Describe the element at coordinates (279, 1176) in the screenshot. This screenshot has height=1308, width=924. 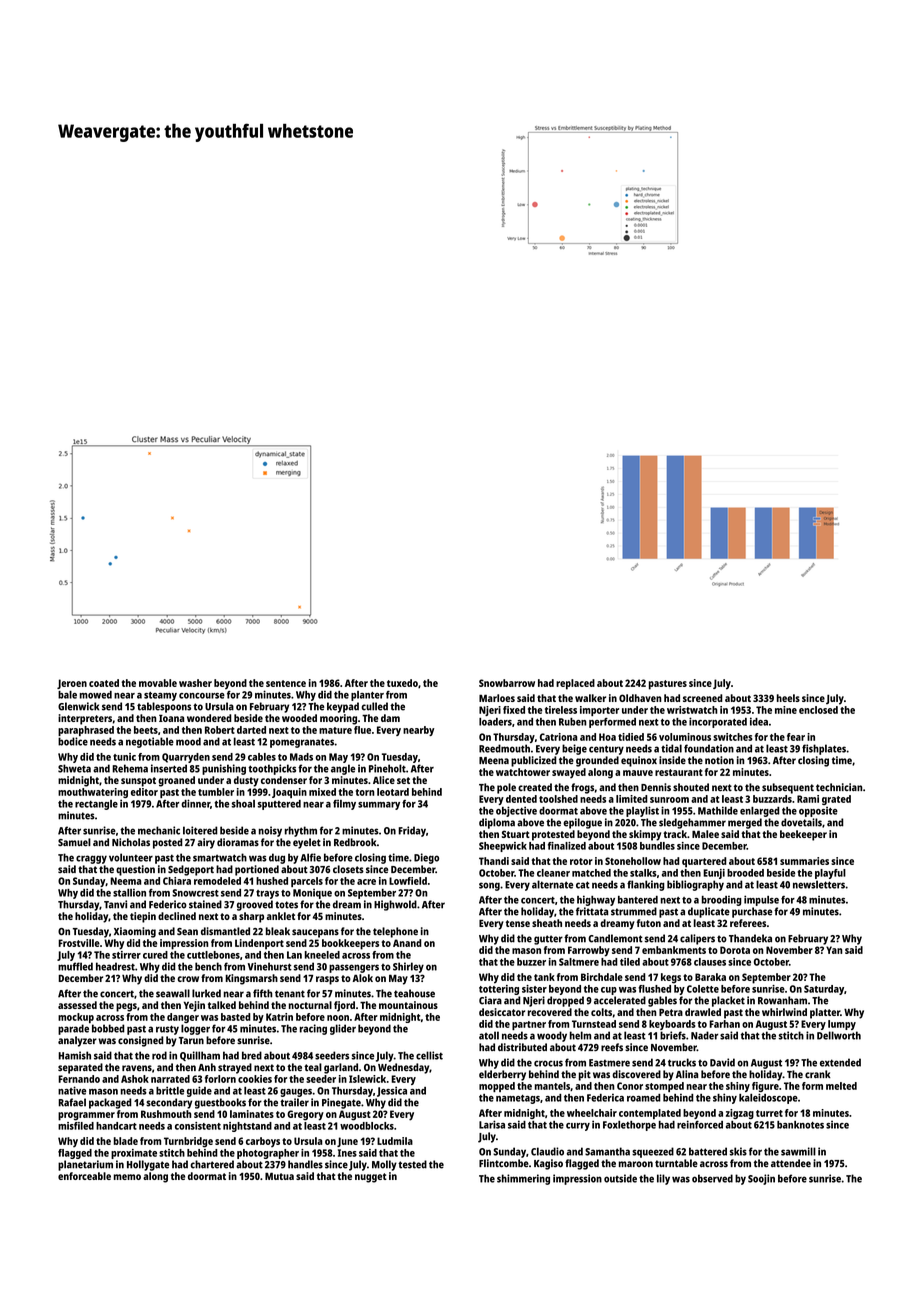
I see `Mutua` at that location.
